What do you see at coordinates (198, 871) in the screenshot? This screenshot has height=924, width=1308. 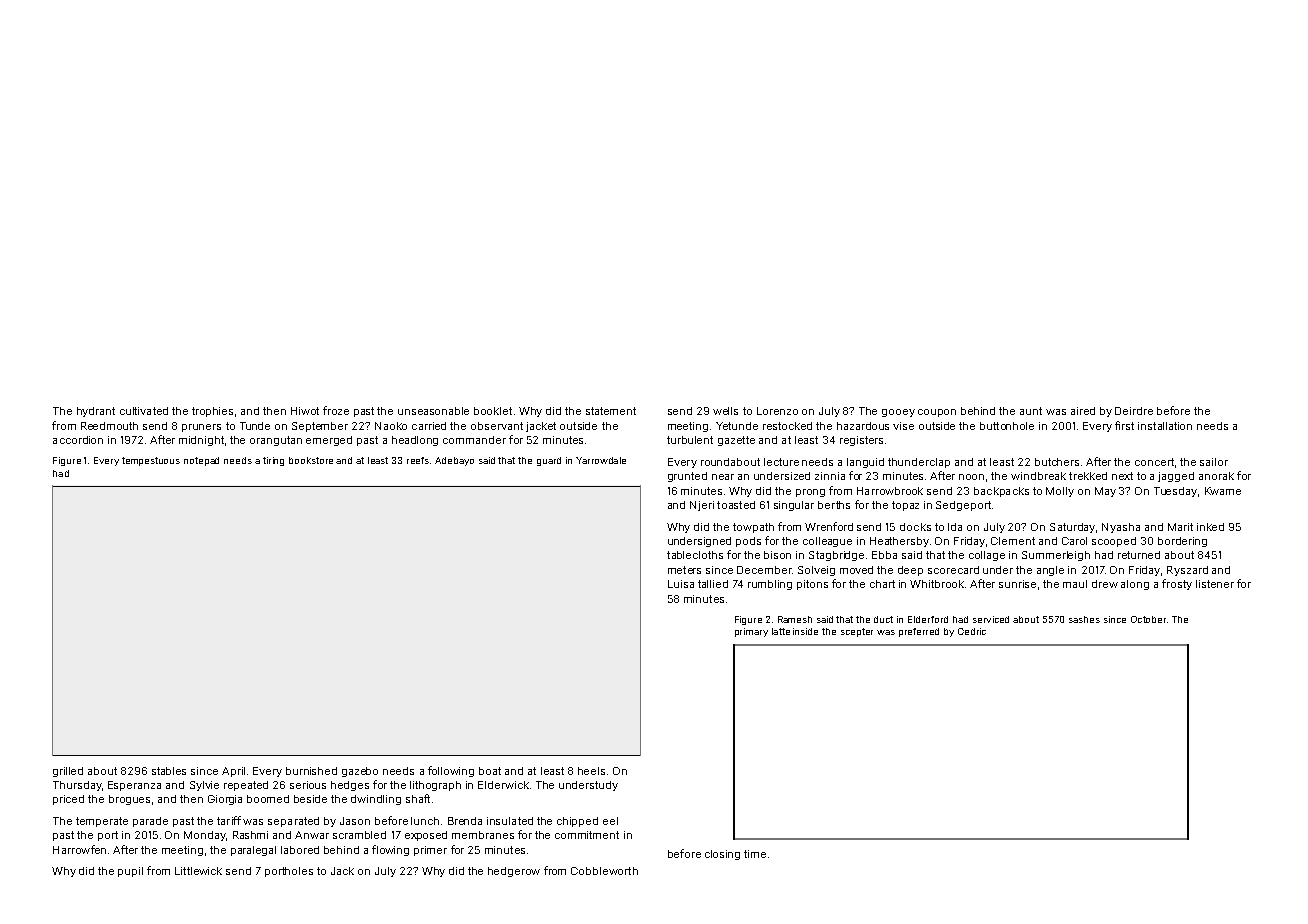 I see `Littlewick` at bounding box center [198, 871].
